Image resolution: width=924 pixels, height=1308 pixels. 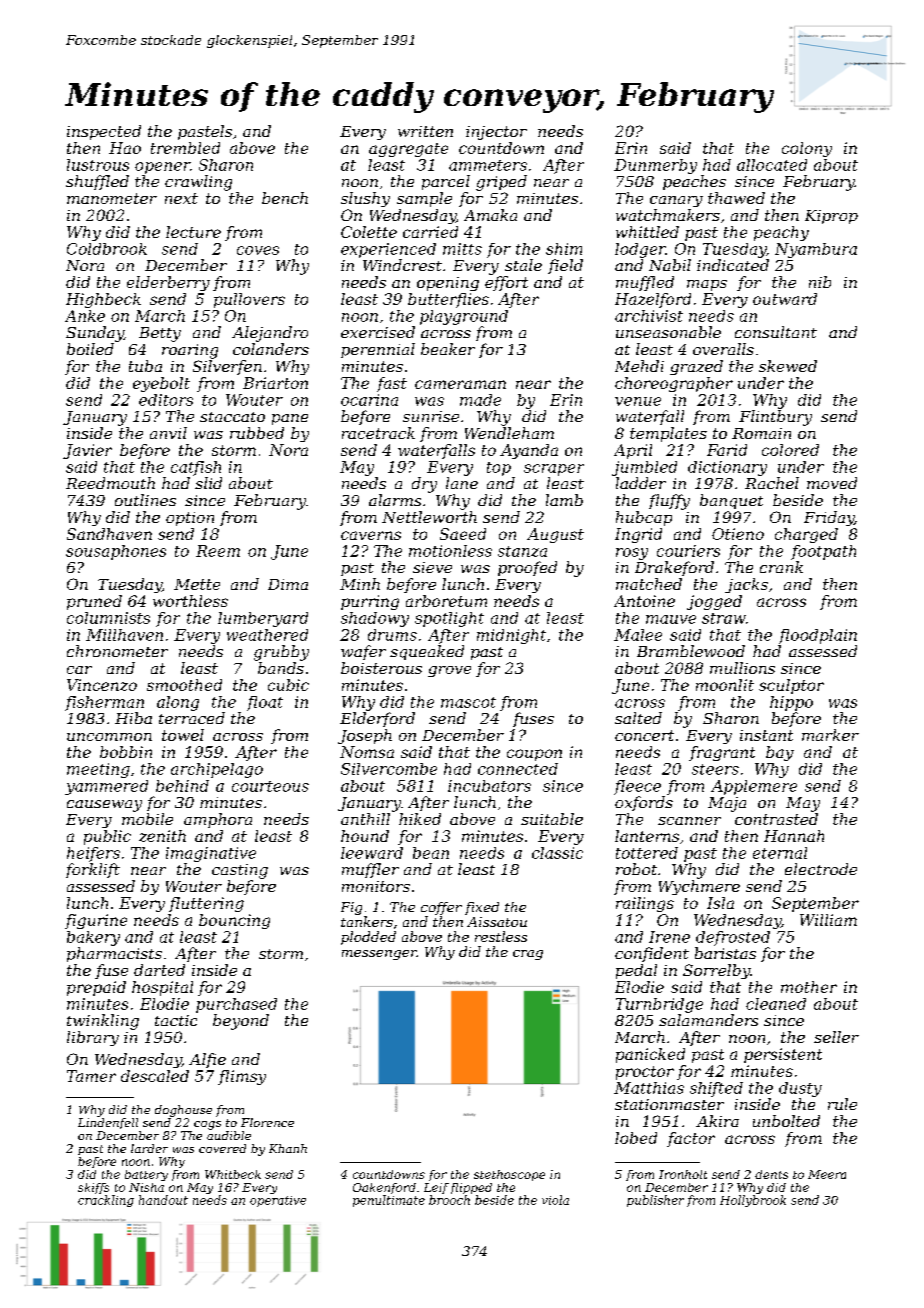 What do you see at coordinates (242, 1077) in the screenshot?
I see `flimsy` at bounding box center [242, 1077].
